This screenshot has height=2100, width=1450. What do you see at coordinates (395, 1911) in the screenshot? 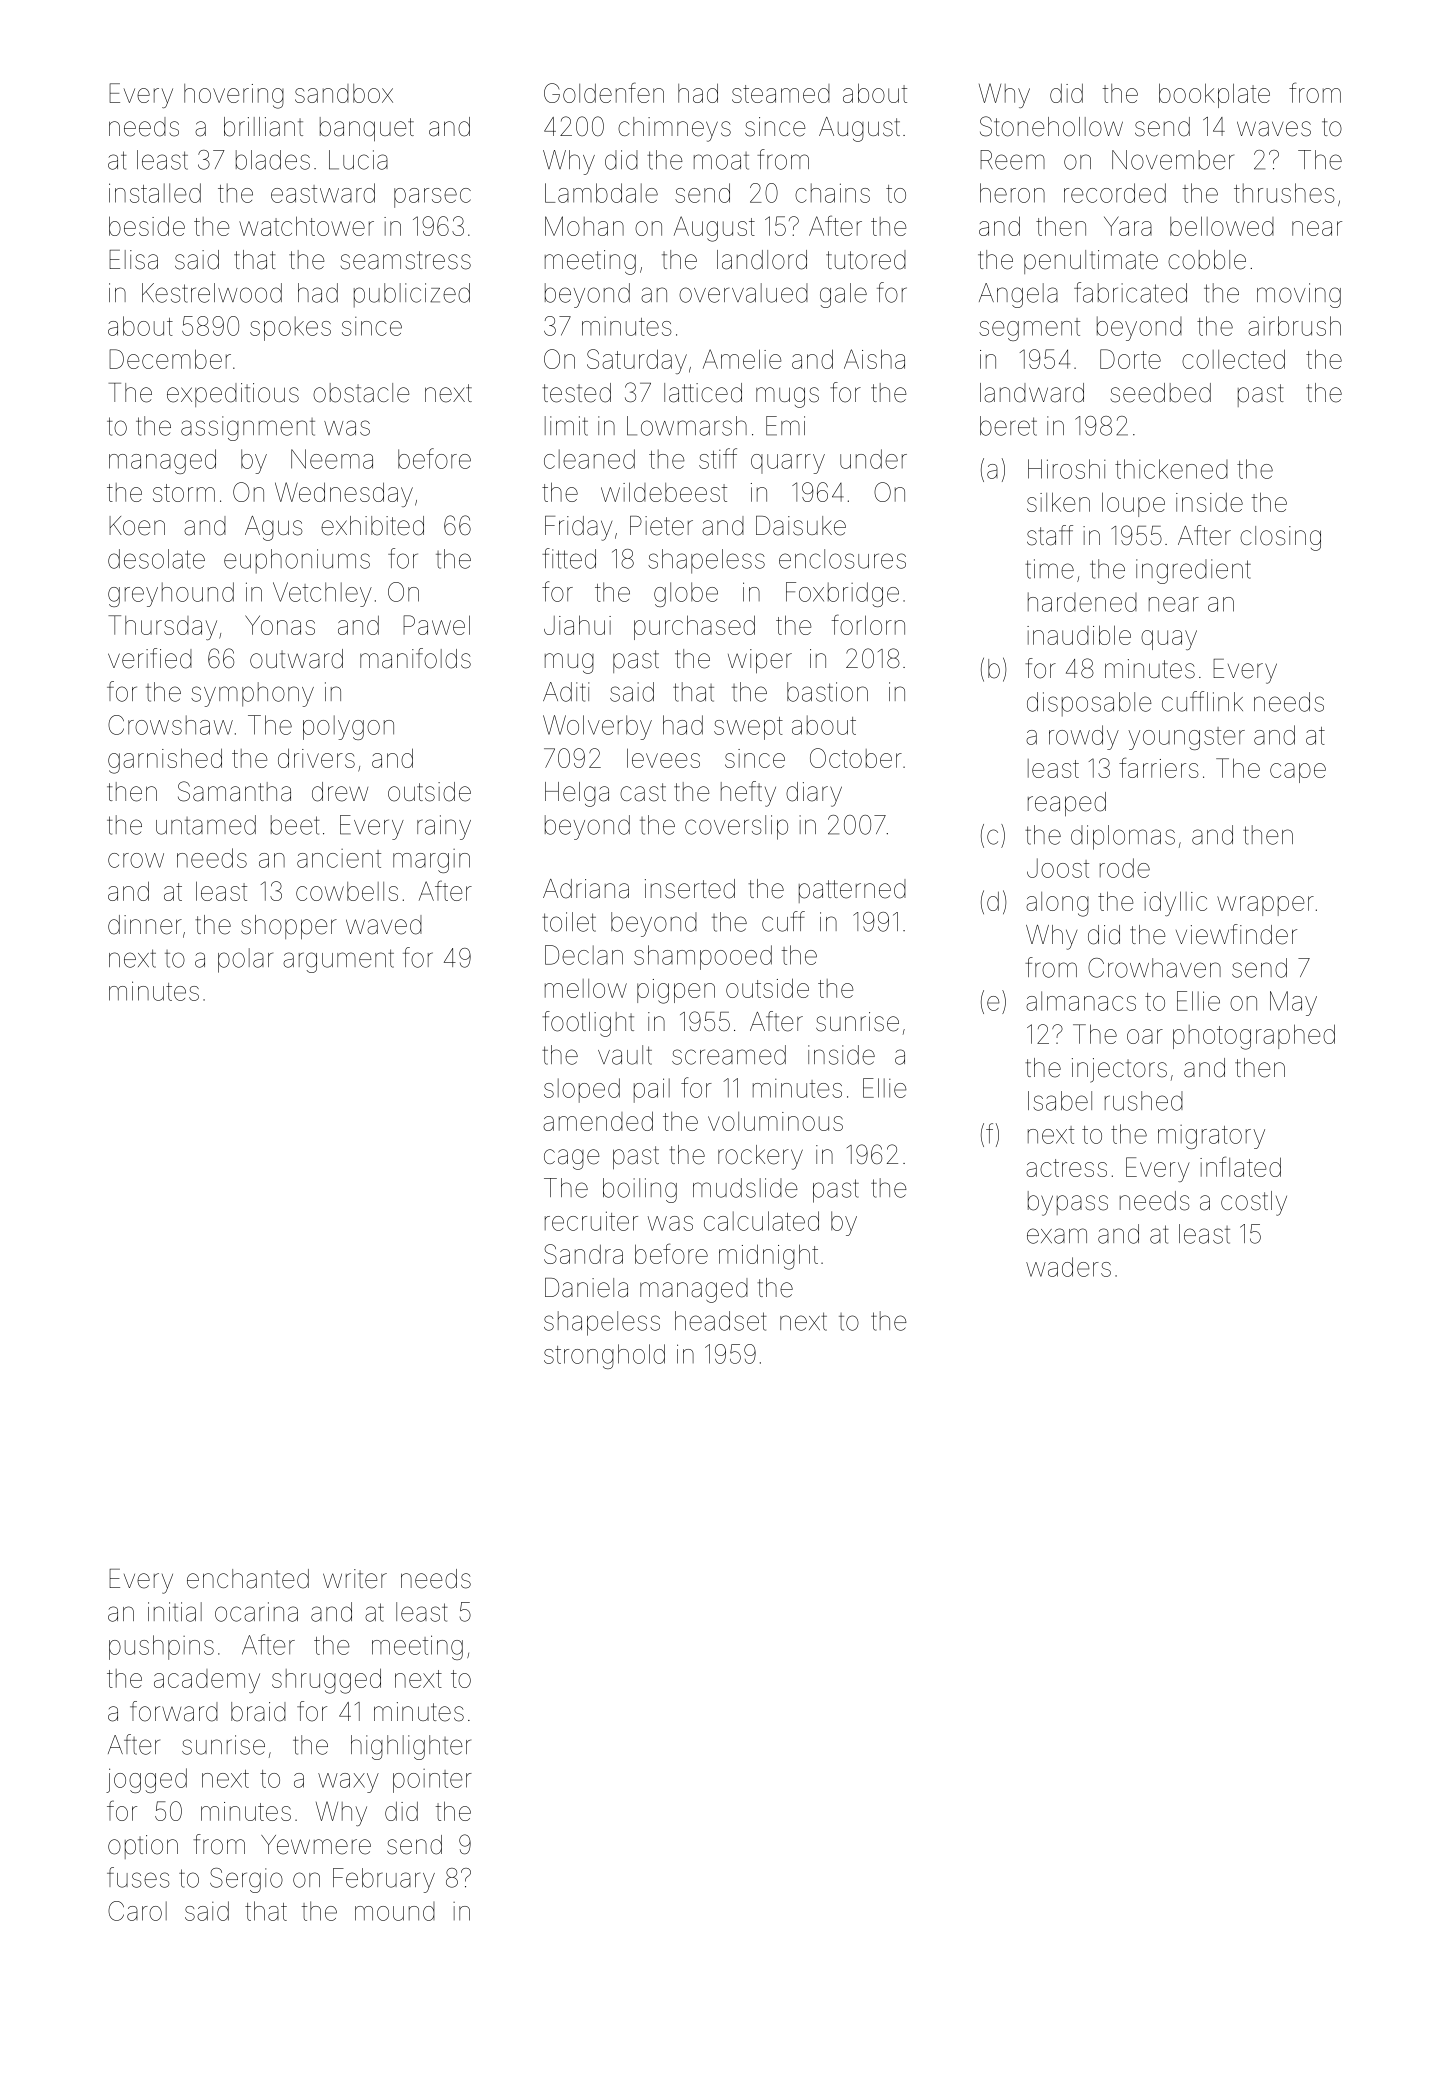
I see `mound` at bounding box center [395, 1911].
